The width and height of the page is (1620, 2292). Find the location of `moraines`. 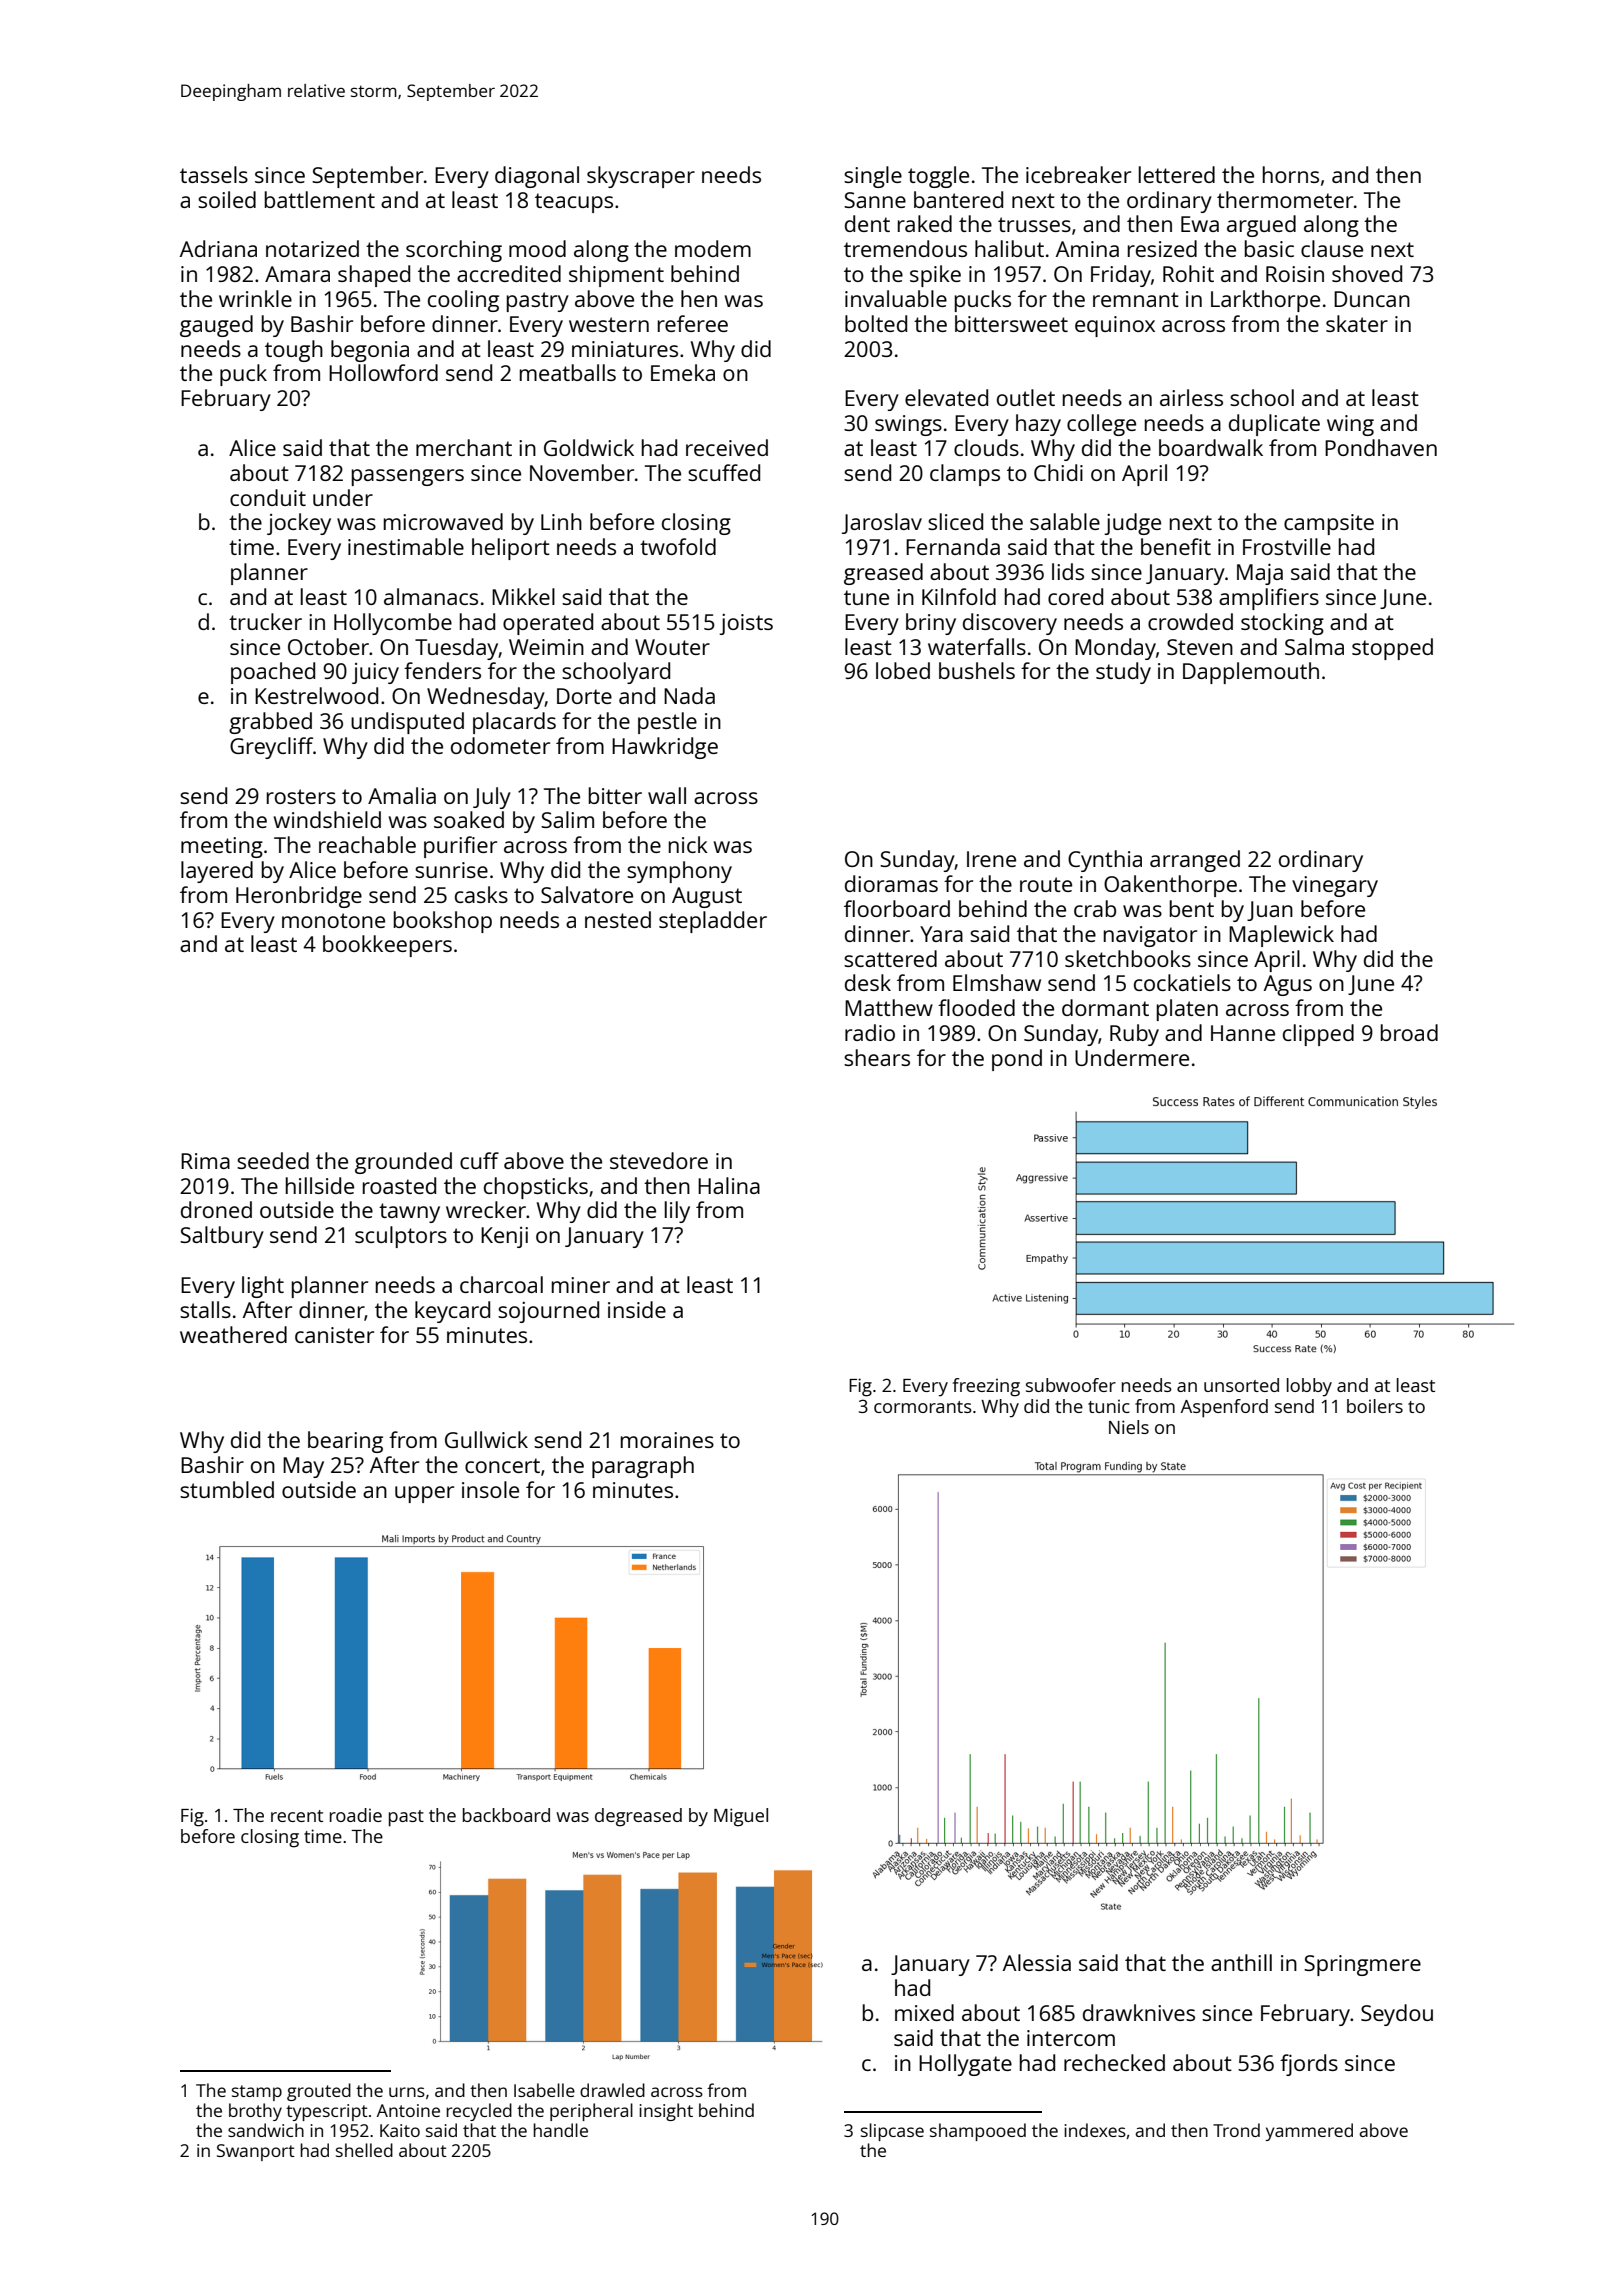

moraines is located at coordinates (667, 1440).
